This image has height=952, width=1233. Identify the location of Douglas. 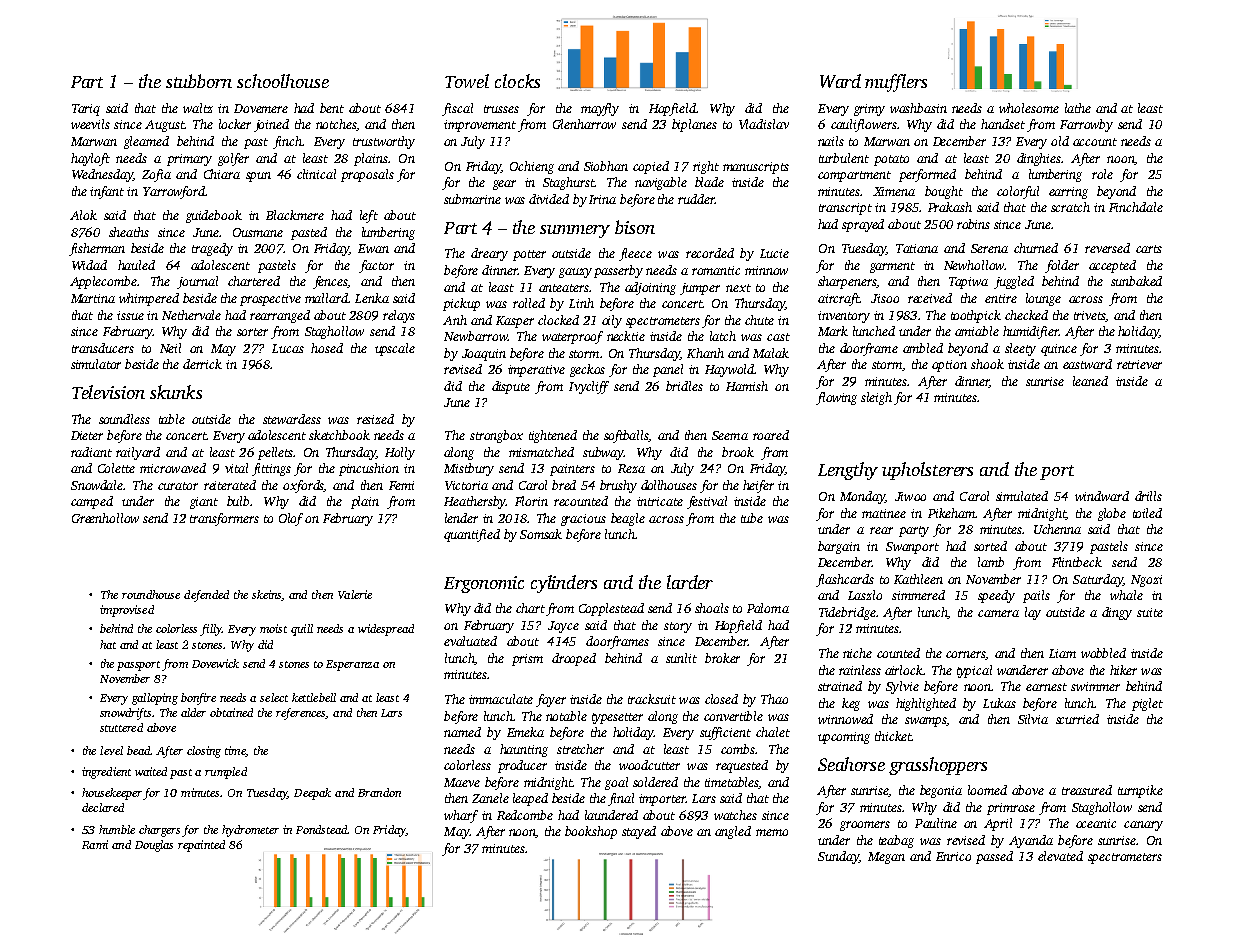
(154, 846).
